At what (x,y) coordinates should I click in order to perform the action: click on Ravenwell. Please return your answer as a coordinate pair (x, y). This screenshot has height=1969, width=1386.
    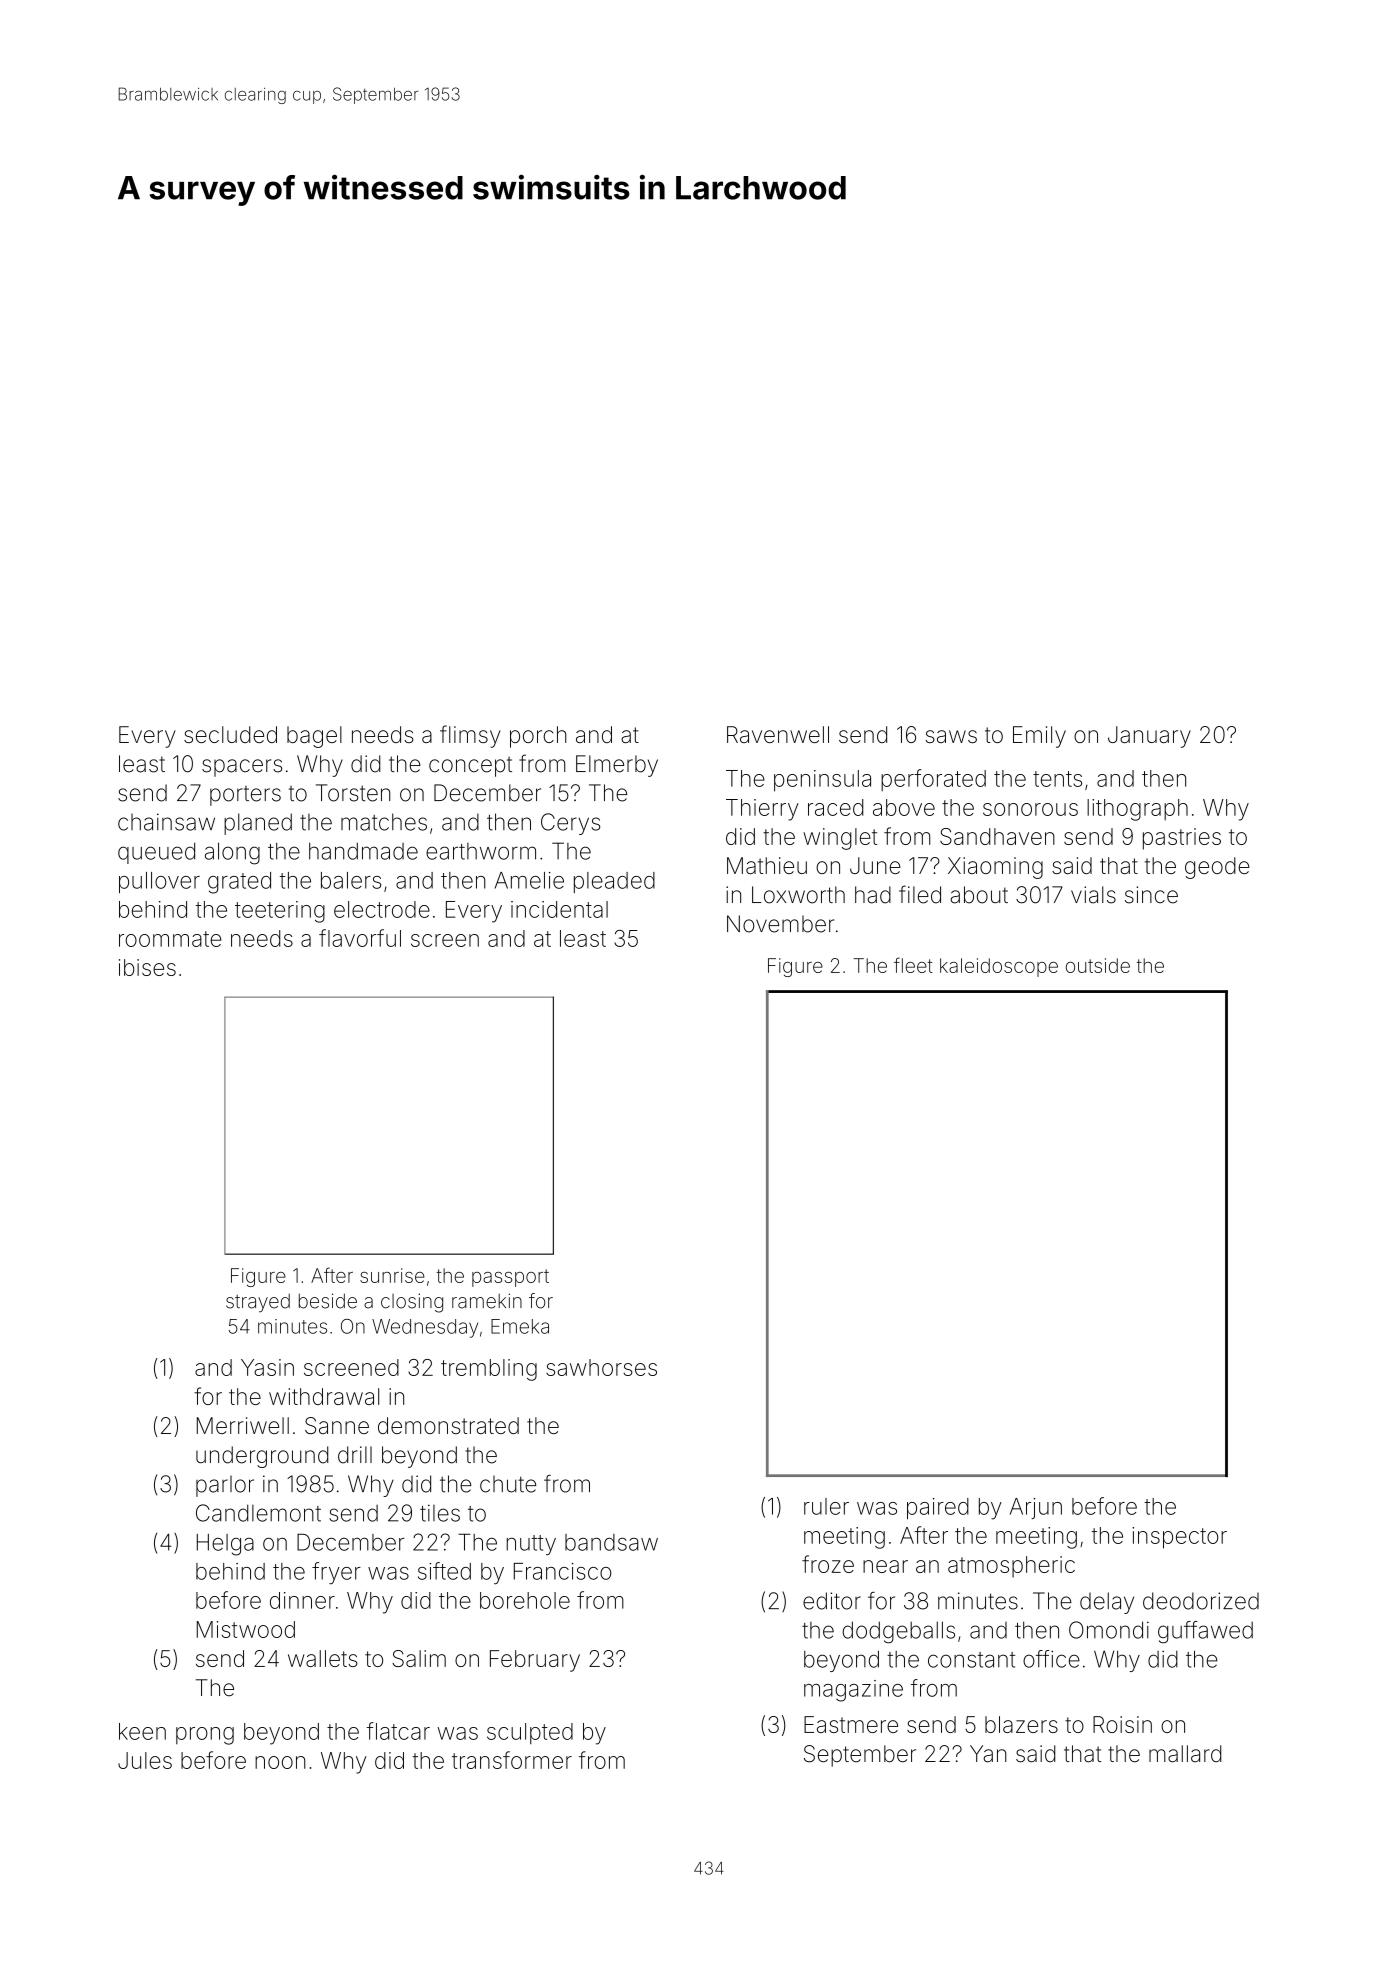
    Looking at the image, I should click on (778, 734).
